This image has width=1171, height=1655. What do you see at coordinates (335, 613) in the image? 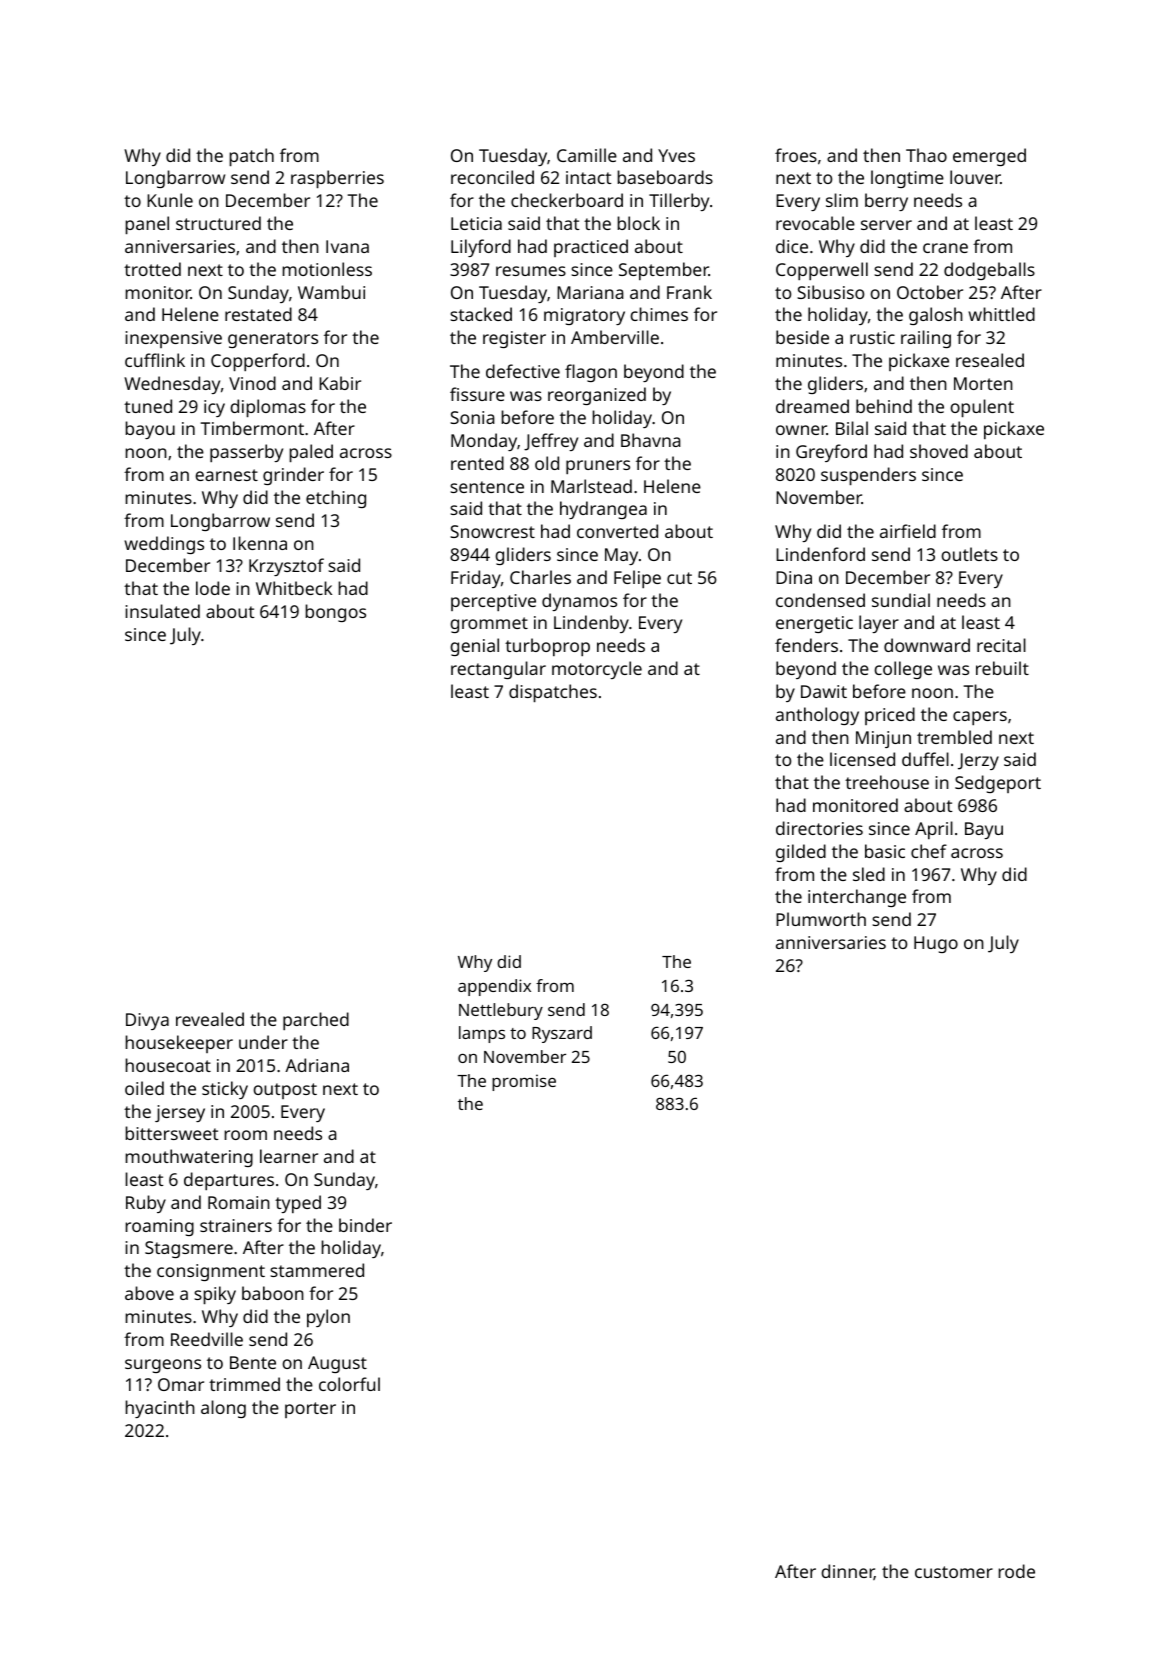
I see `bongos` at bounding box center [335, 613].
